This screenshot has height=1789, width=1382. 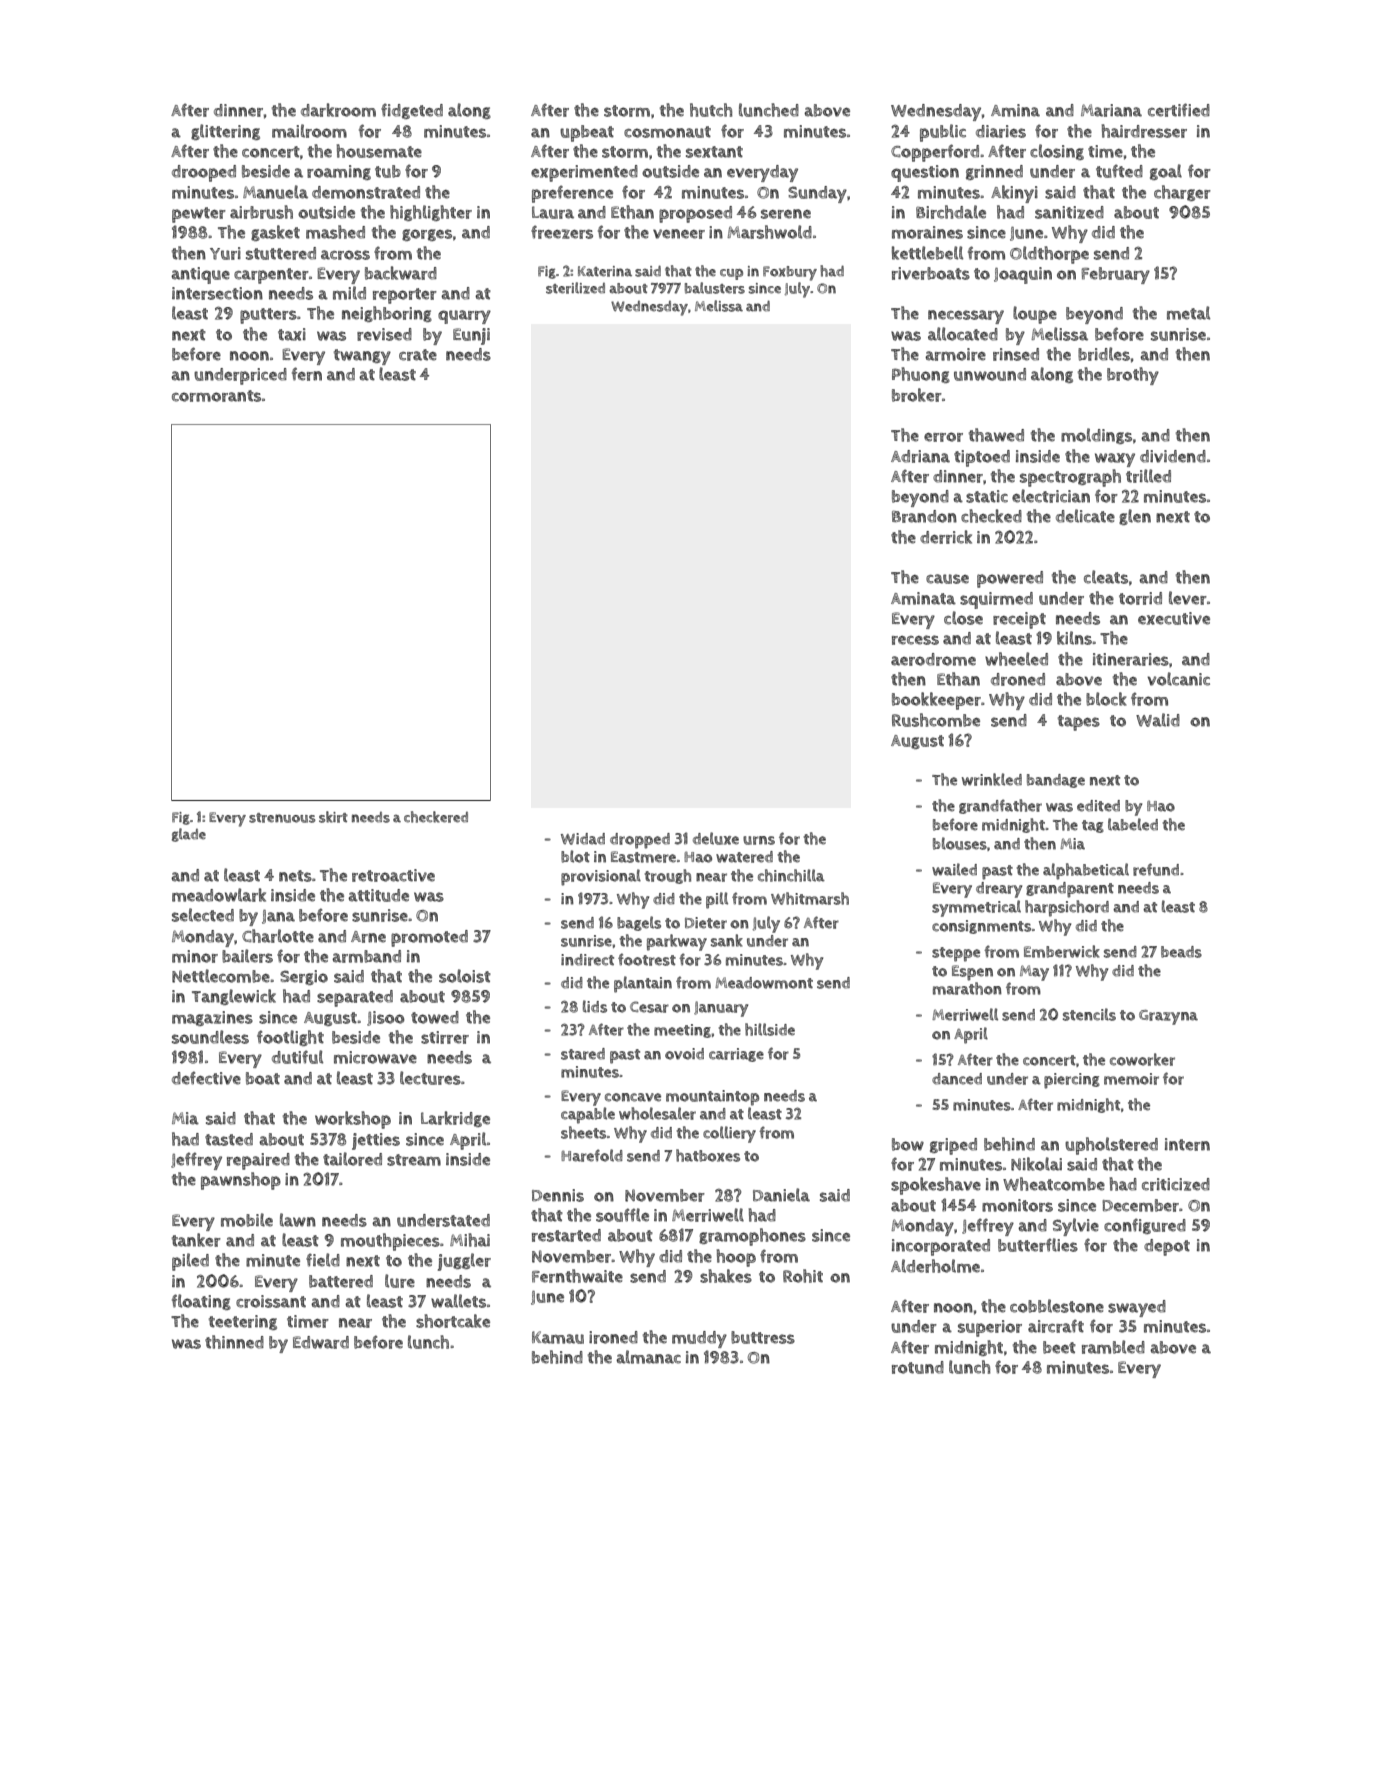 I want to click on rambled, so click(x=1113, y=1347).
